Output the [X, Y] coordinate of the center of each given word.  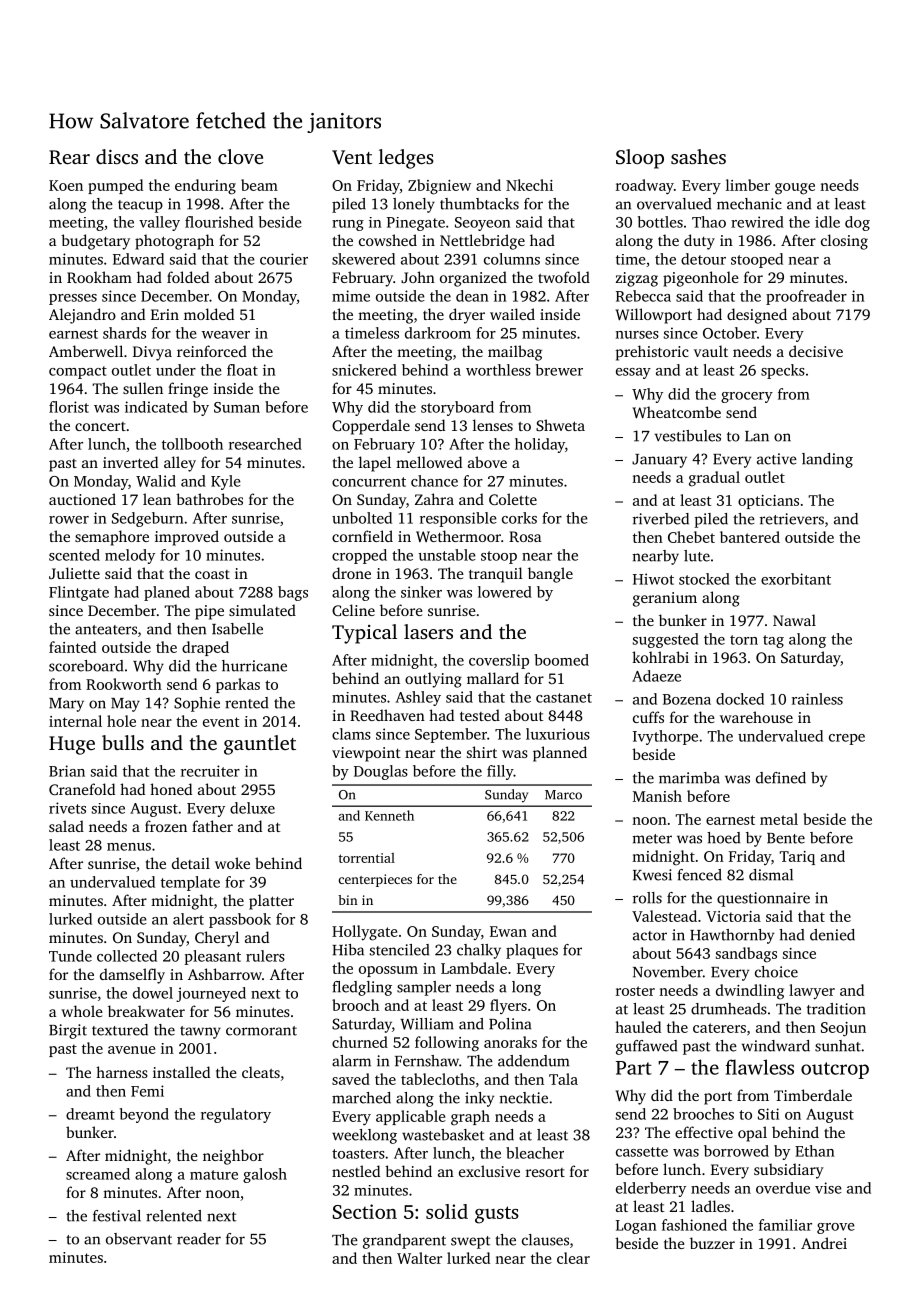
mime [351, 296]
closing [844, 242]
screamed [98, 1174]
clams [351, 734]
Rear [69, 157]
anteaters [106, 630]
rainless [817, 699]
